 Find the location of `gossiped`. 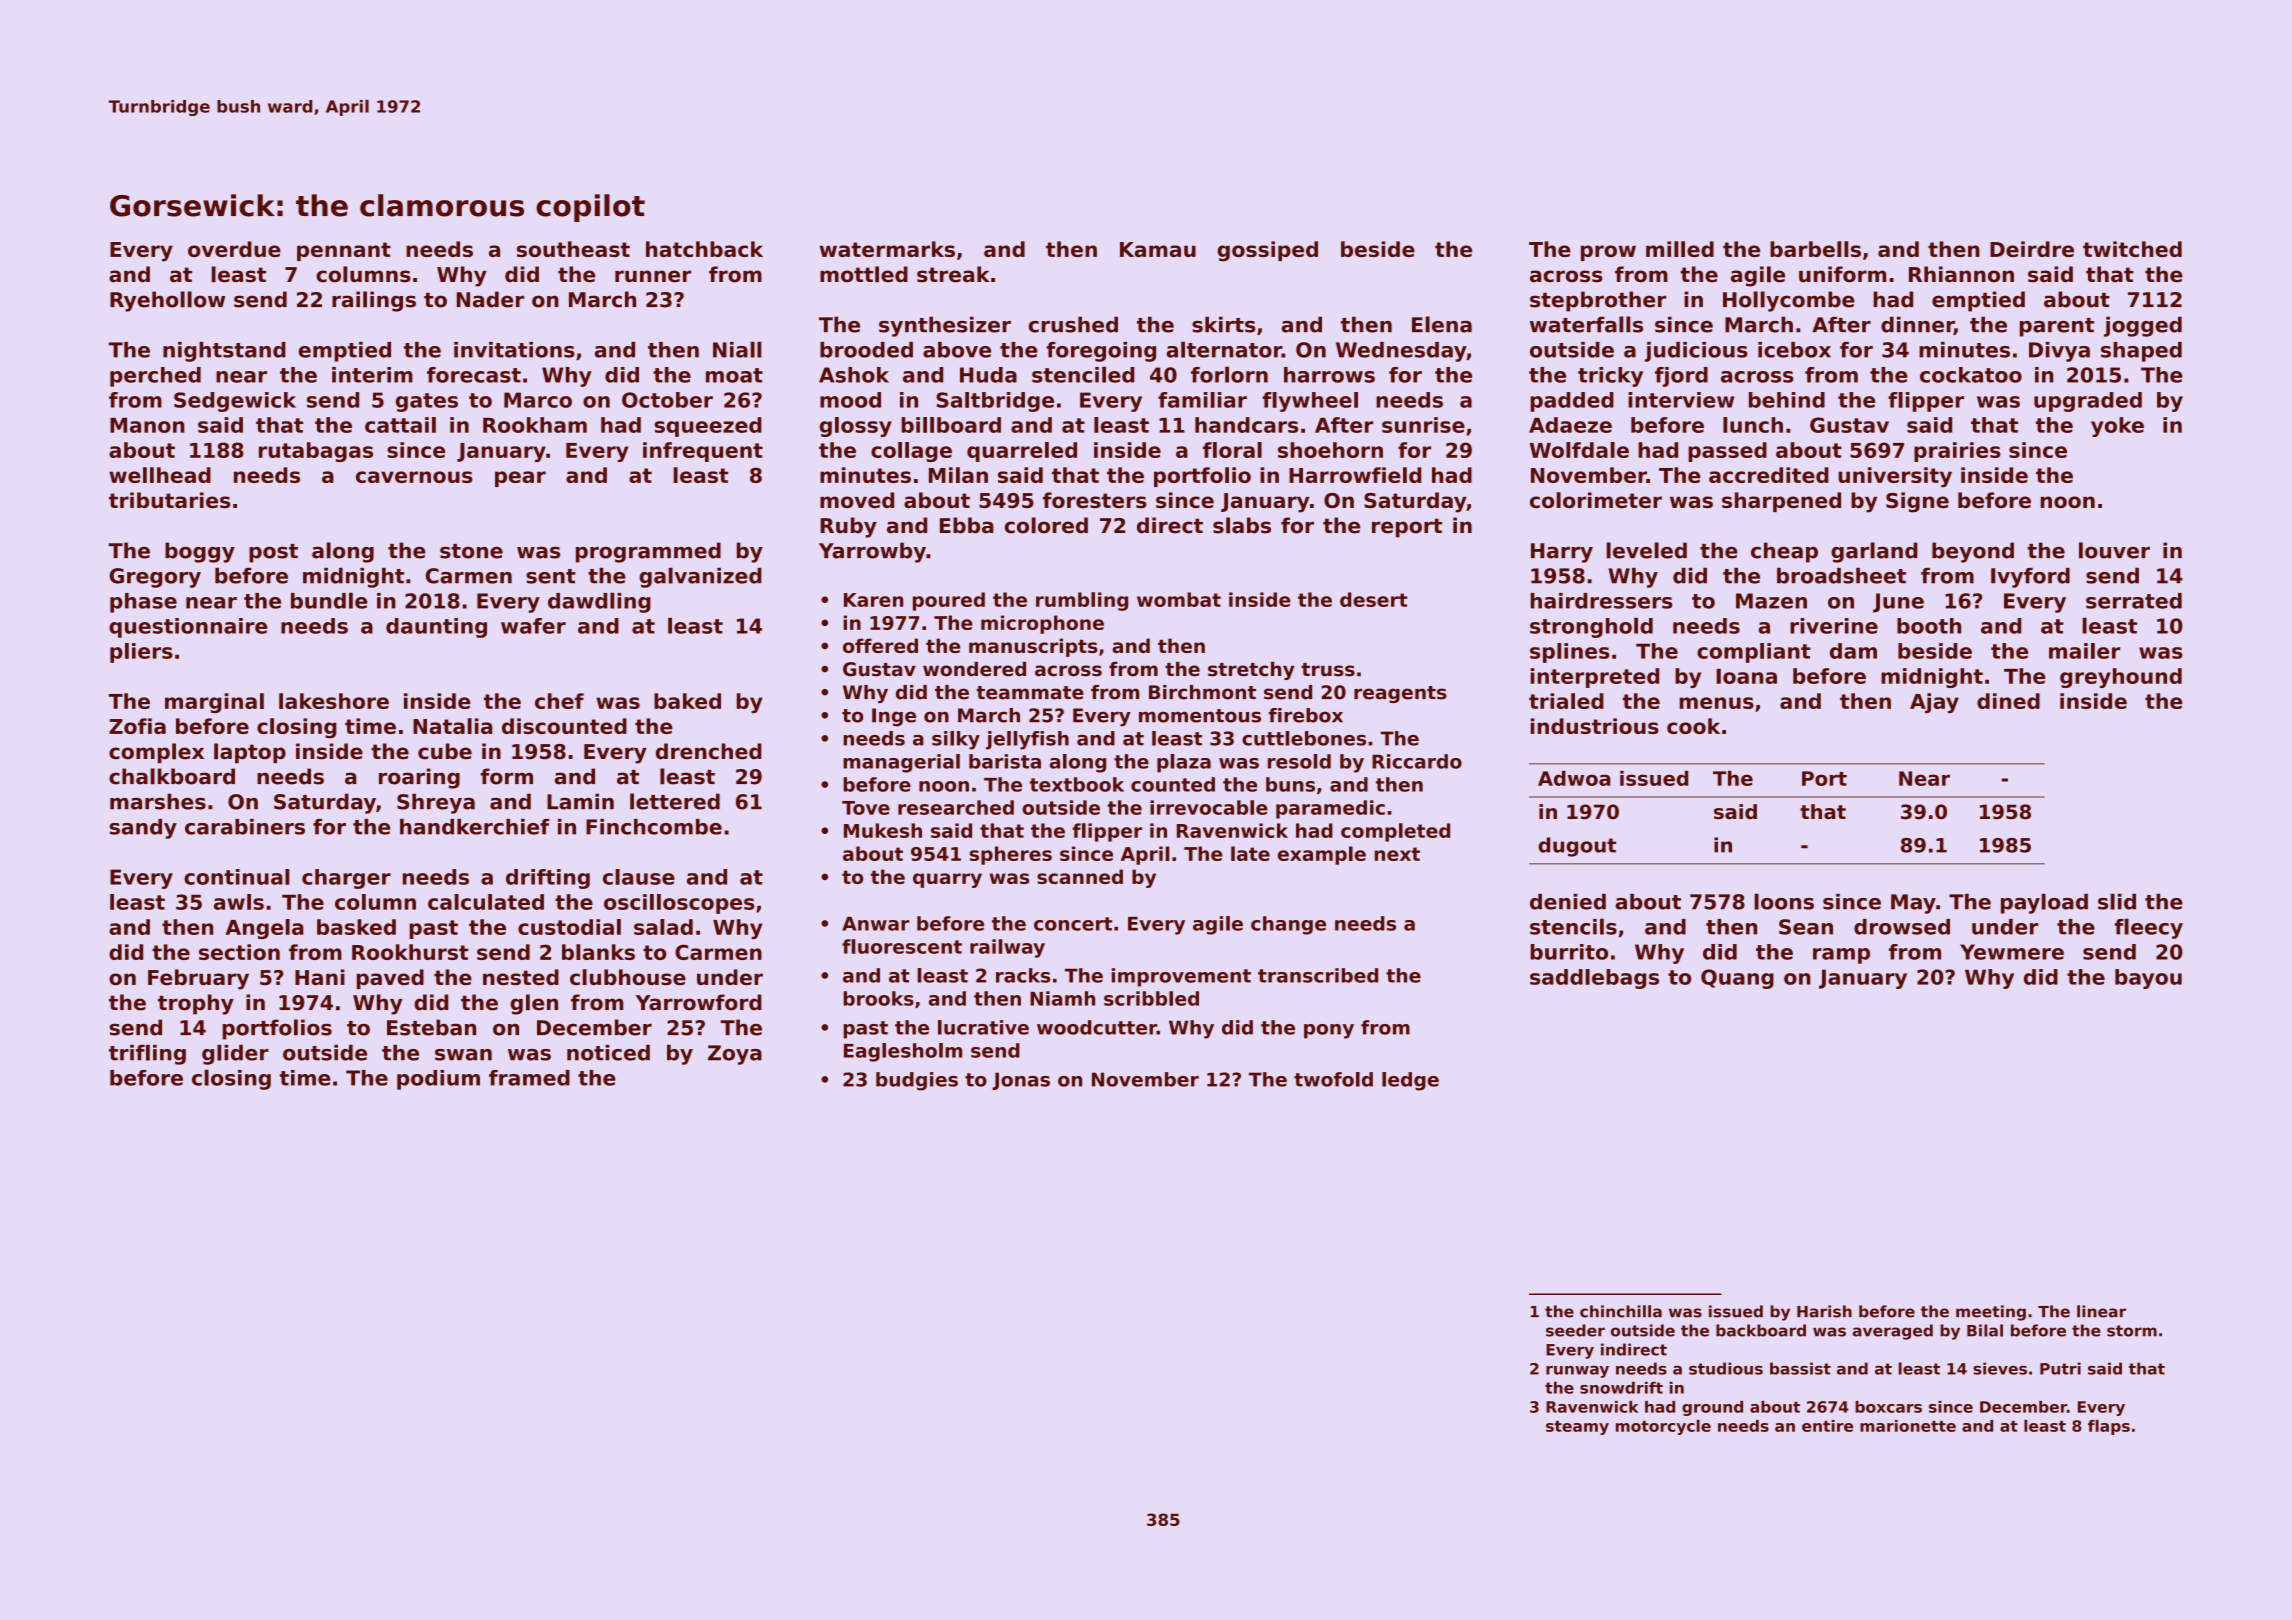

gossiped is located at coordinates (1267, 251).
